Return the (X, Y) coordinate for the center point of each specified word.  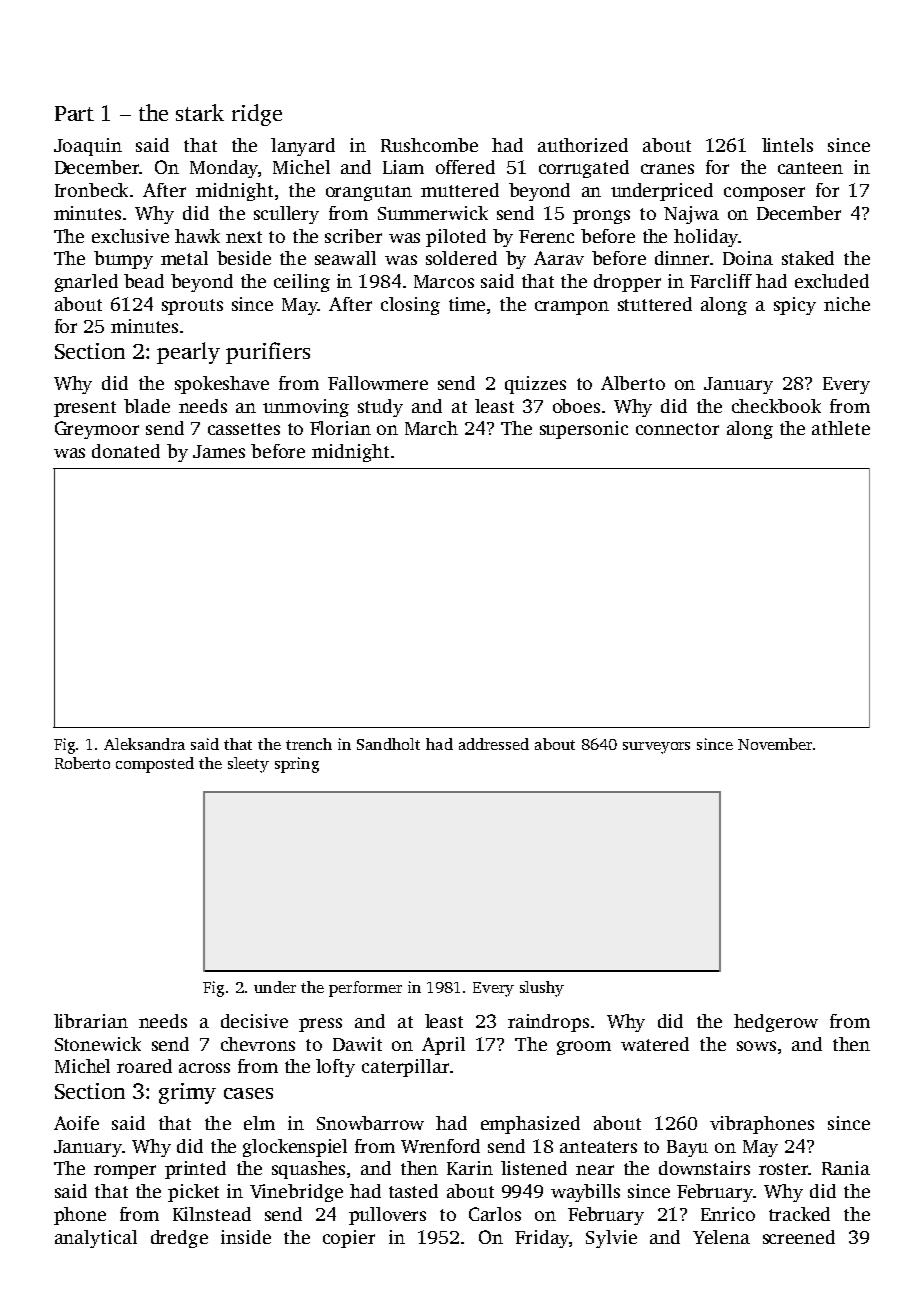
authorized (583, 145)
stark (200, 112)
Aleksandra (144, 744)
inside (246, 1237)
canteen (810, 168)
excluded (832, 281)
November (775, 744)
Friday (542, 1239)
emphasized (530, 1125)
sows (756, 1046)
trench (309, 744)
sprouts (192, 307)
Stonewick (98, 1044)
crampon (572, 308)
